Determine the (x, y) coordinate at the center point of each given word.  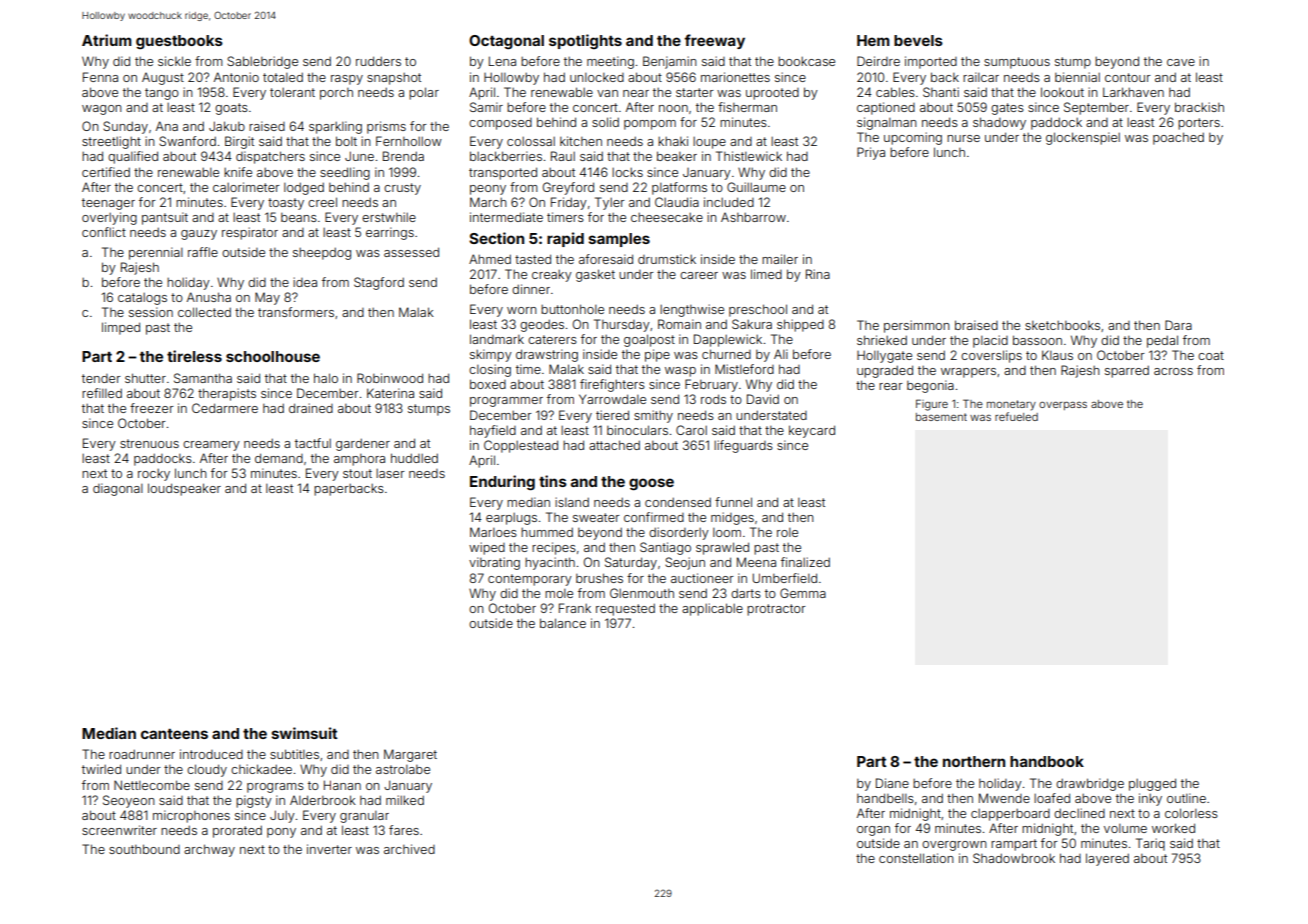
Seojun (685, 563)
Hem (873, 40)
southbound (144, 849)
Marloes (493, 532)
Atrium (107, 40)
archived (409, 849)
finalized (805, 562)
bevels (918, 40)
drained (311, 408)
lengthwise (692, 310)
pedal (1162, 341)
